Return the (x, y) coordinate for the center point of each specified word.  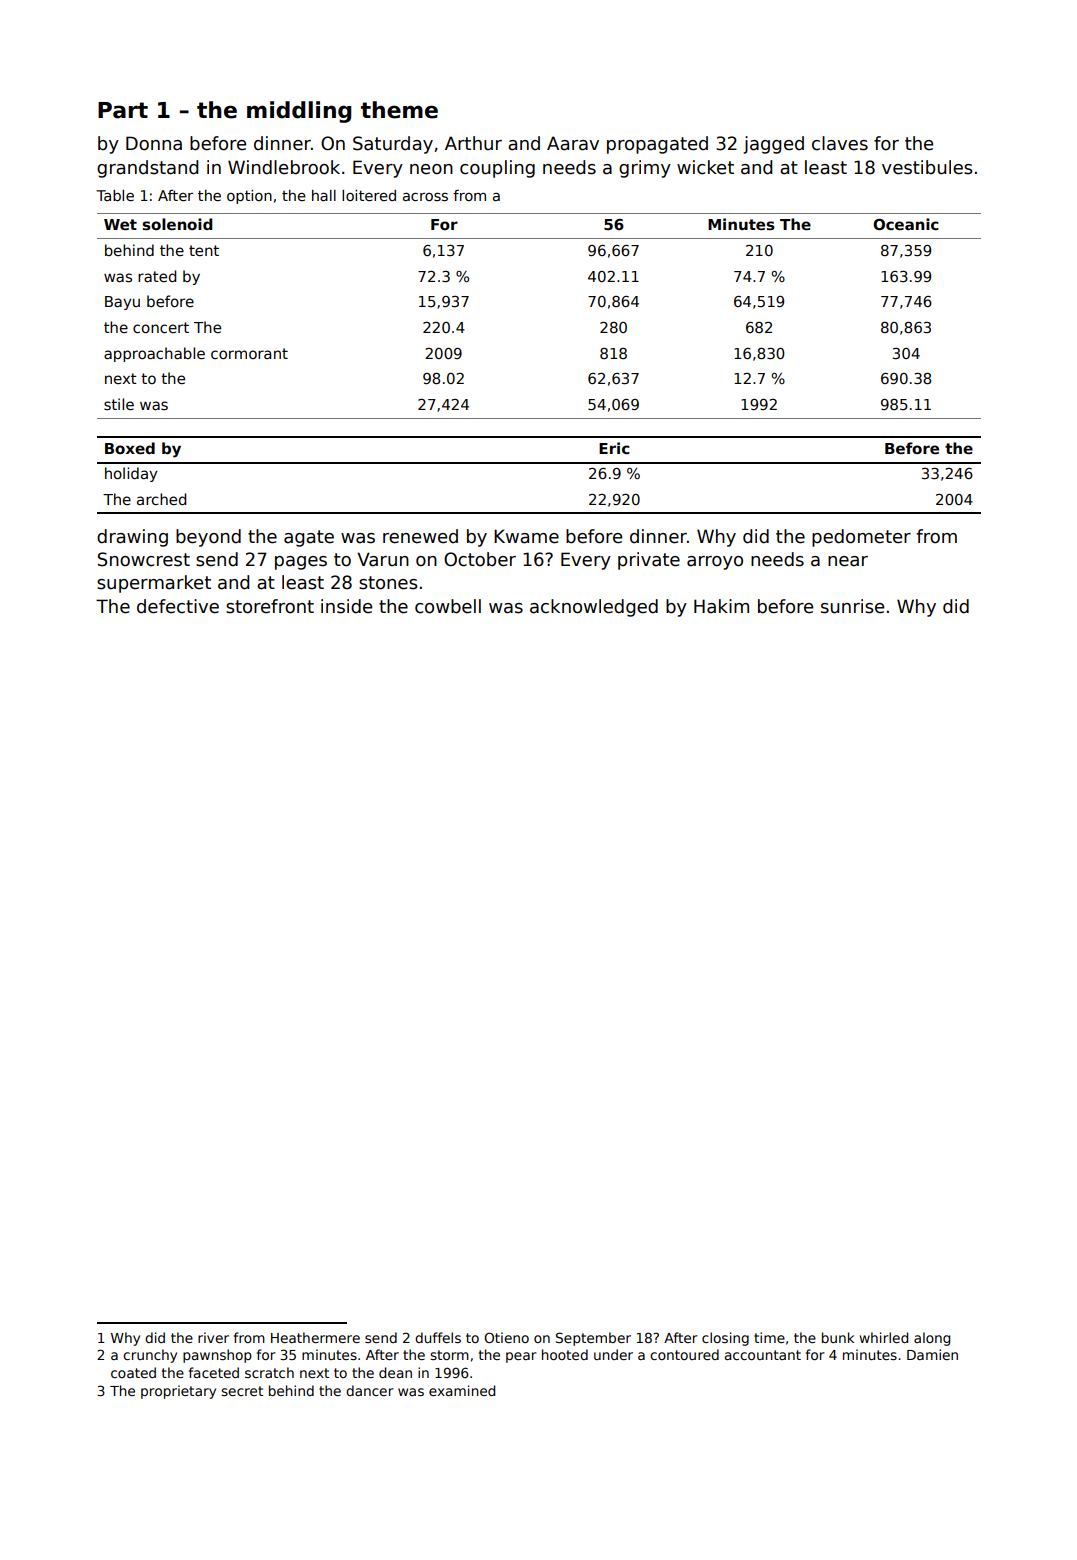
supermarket (154, 584)
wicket (705, 167)
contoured (684, 1354)
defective (178, 606)
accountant (763, 1355)
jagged (773, 145)
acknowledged (594, 608)
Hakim (721, 606)
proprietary (178, 1392)
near (848, 561)
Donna (154, 143)
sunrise (852, 606)
